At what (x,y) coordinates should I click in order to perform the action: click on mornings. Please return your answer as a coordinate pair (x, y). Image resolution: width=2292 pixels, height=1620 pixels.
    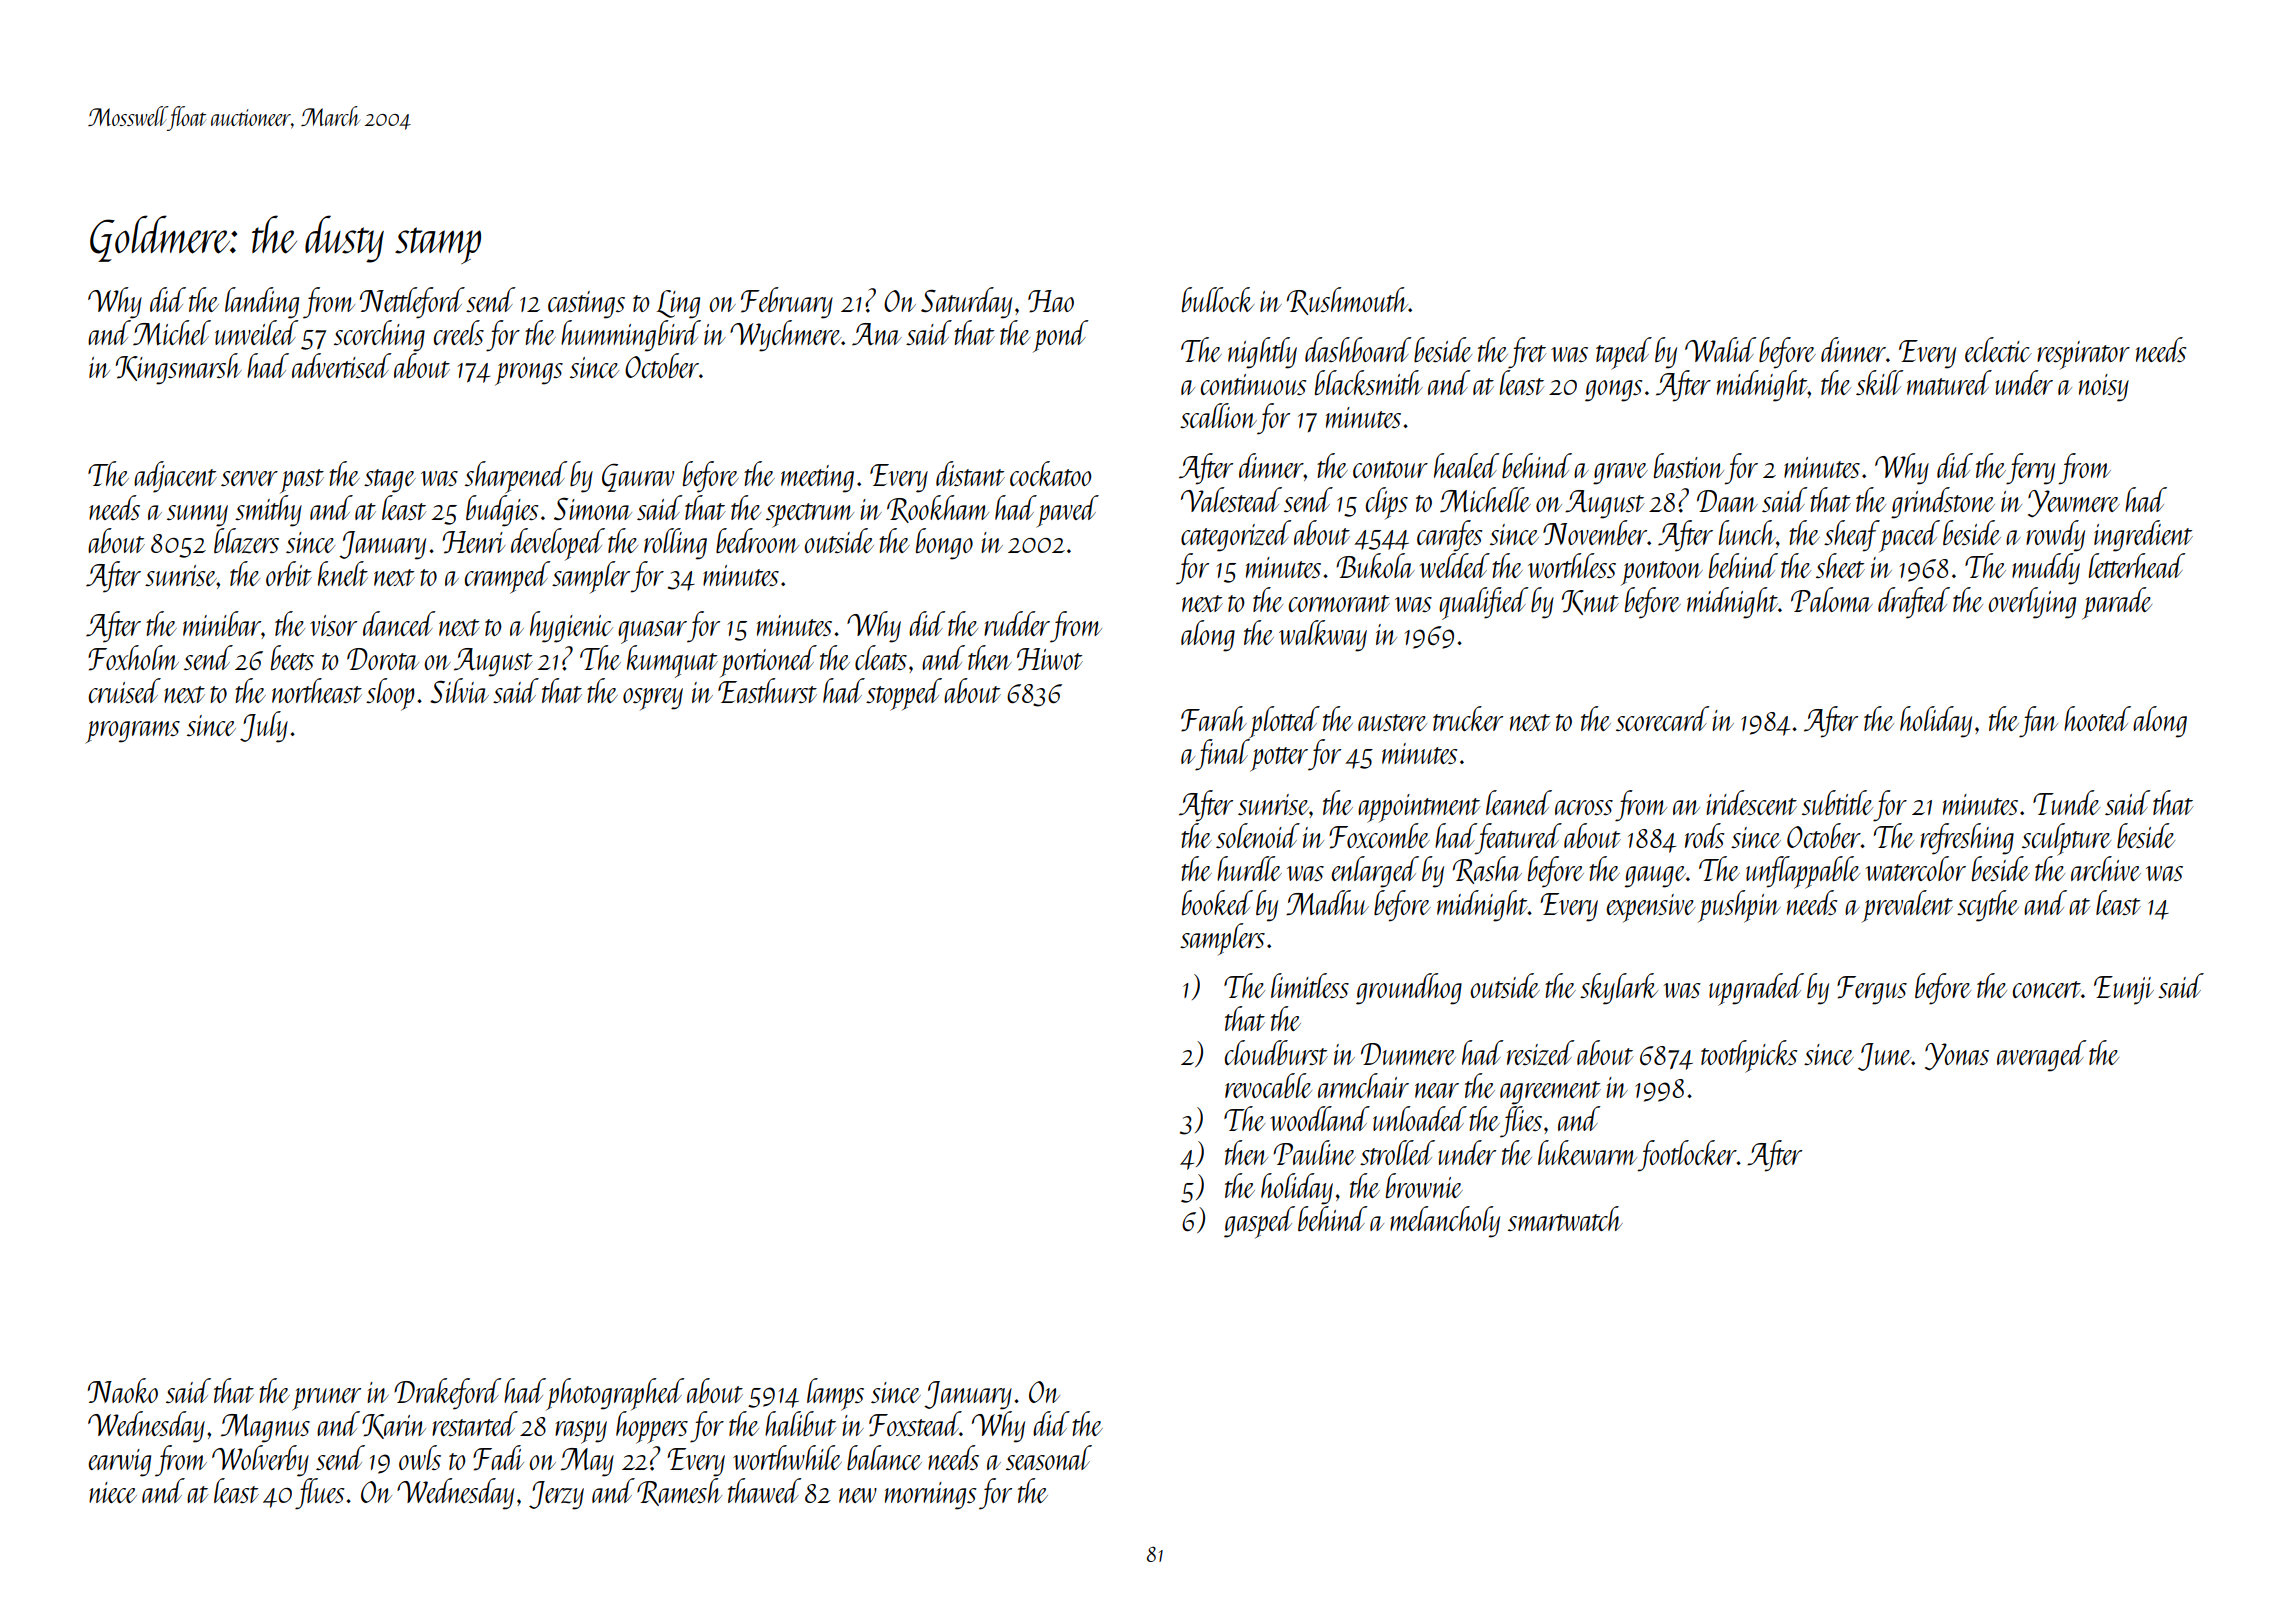
    Looking at the image, I should click on (931, 1496).
